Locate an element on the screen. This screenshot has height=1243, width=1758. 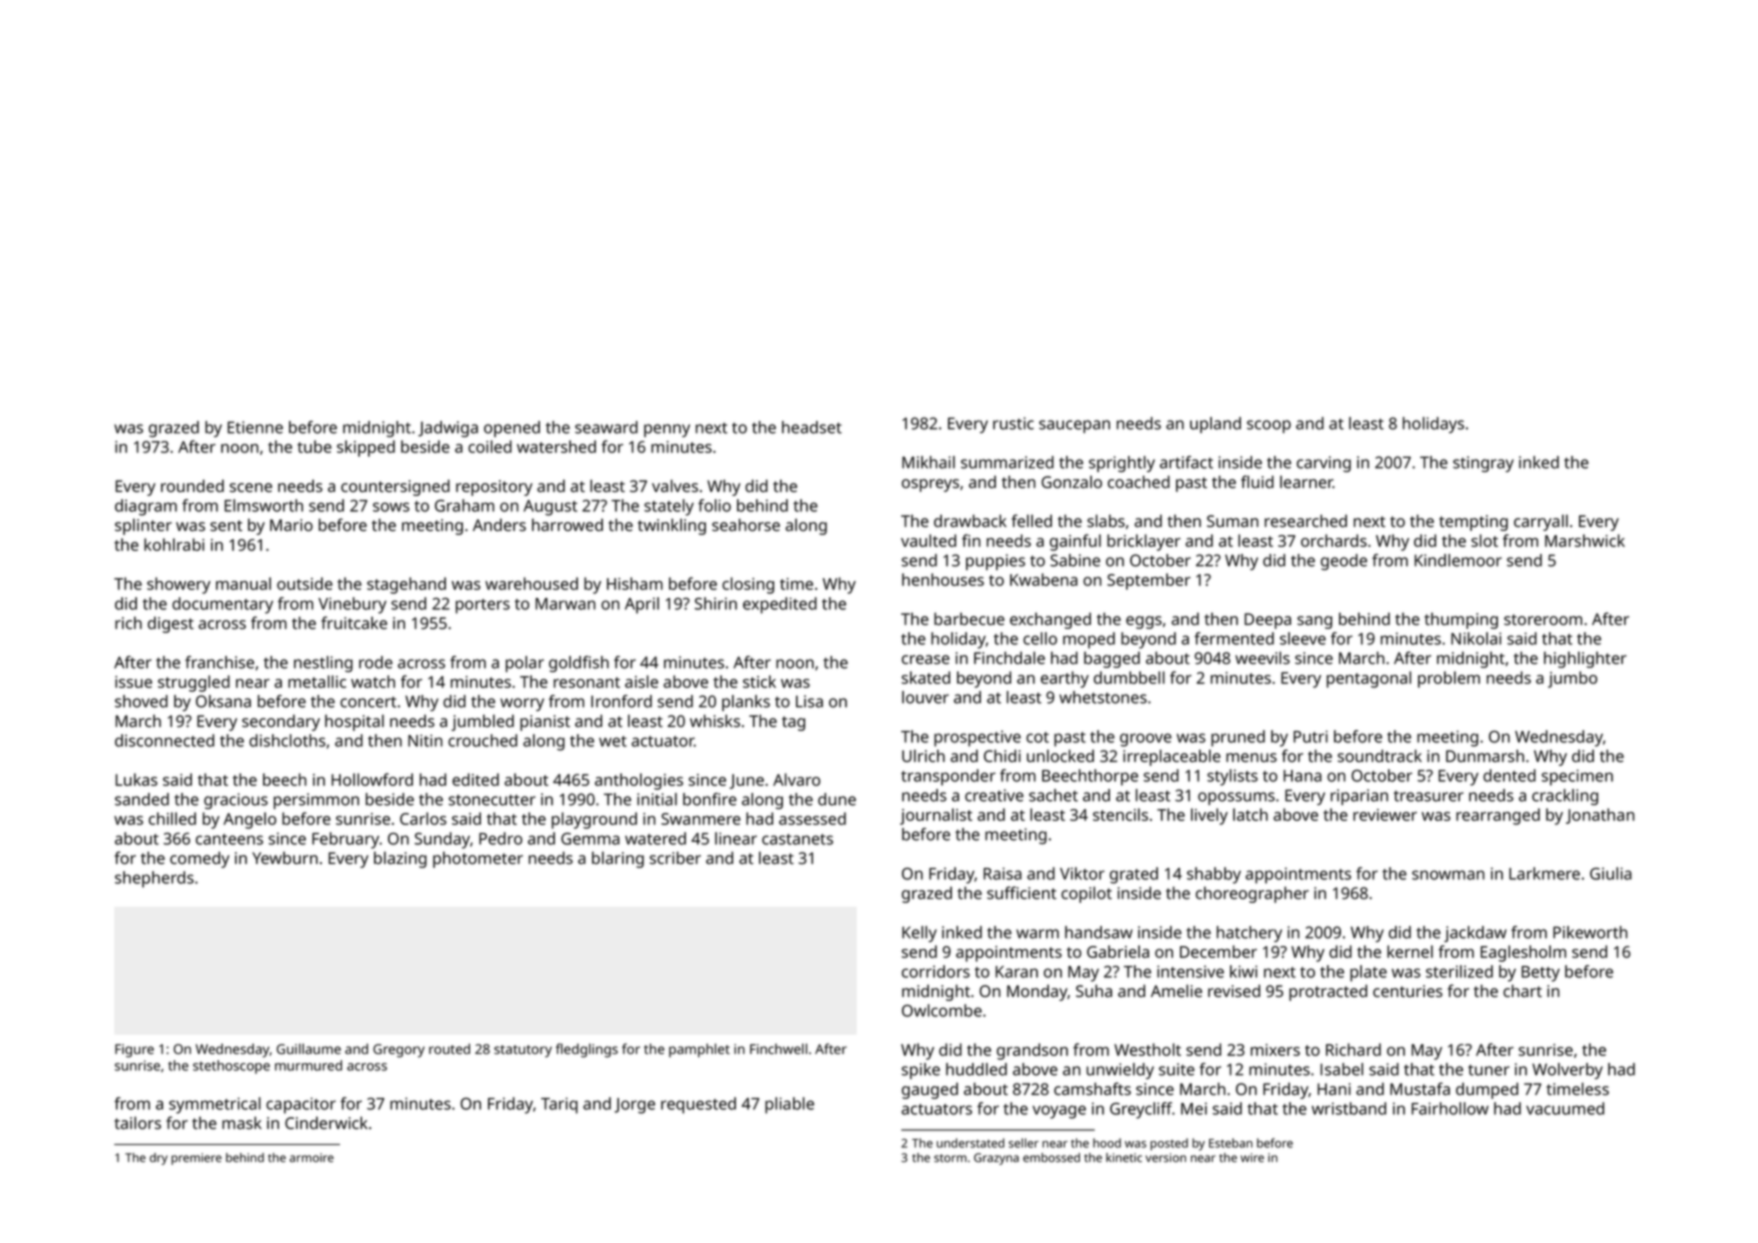
cot is located at coordinates (1037, 737).
